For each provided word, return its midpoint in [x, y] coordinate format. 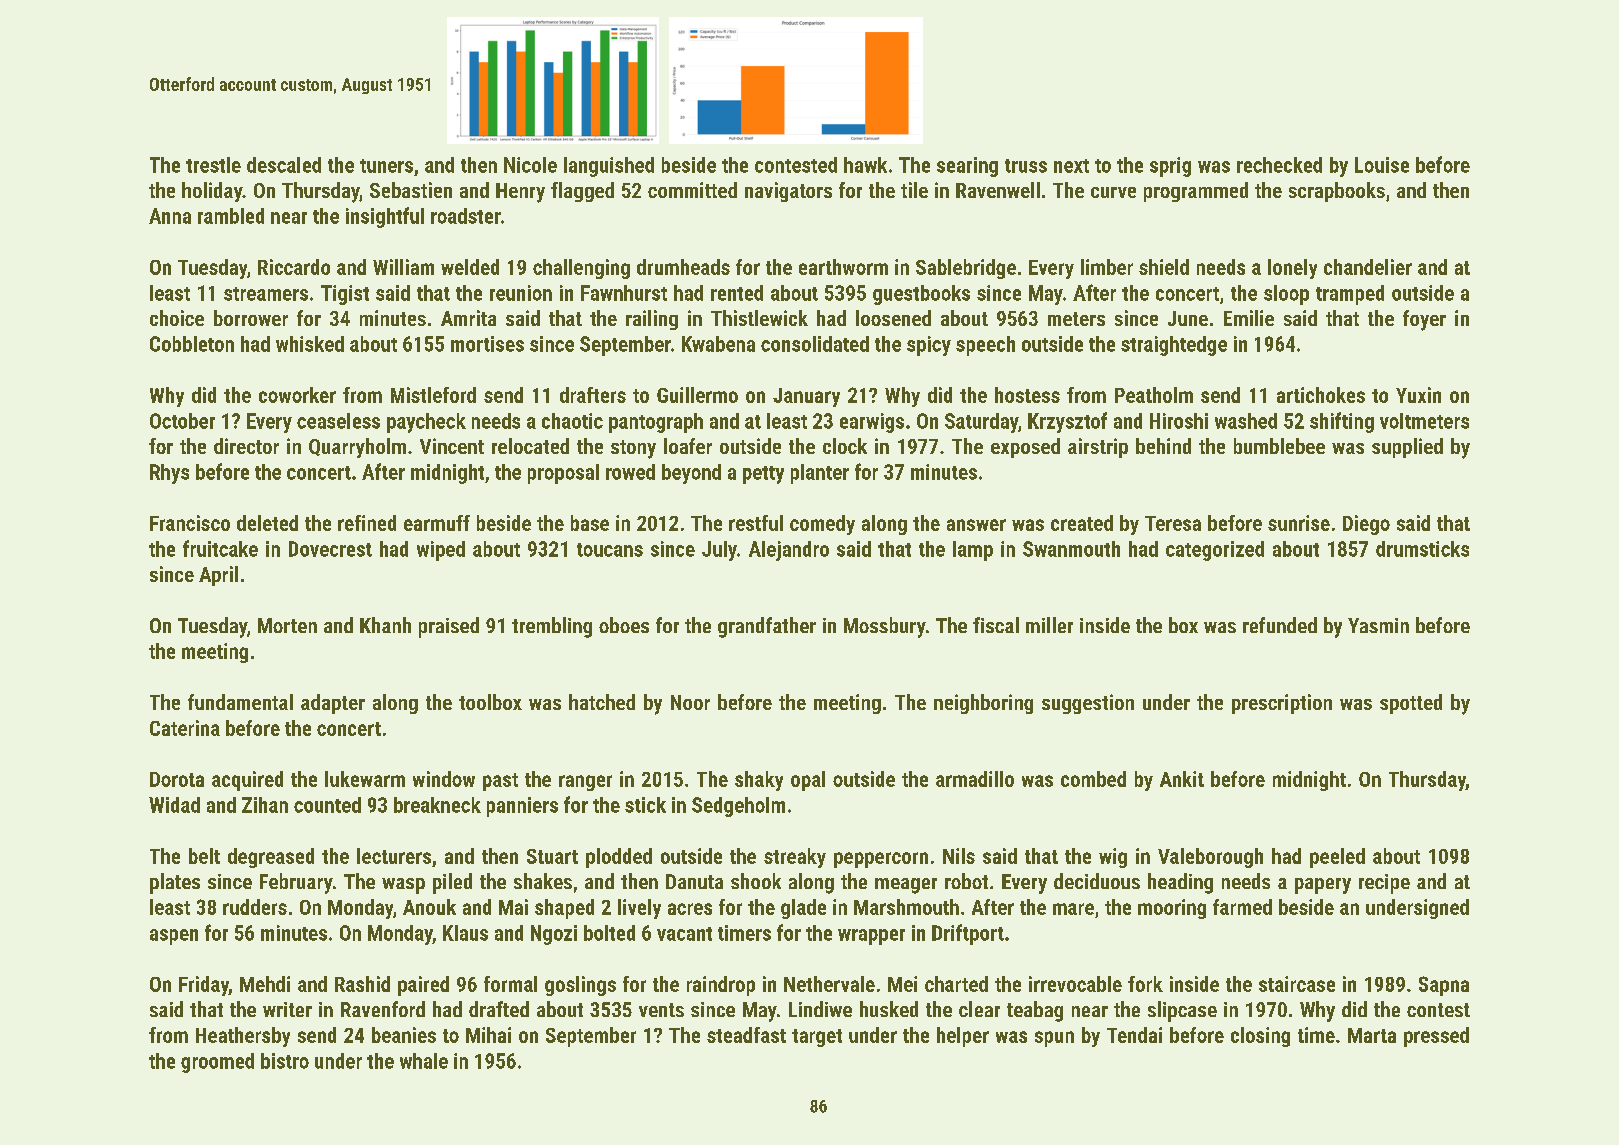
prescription [1282, 704]
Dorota [177, 779]
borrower [251, 318]
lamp [973, 551]
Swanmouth [1071, 549]
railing [652, 320]
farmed [1242, 907]
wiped [441, 551]
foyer [1424, 320]
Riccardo [294, 267]
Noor [690, 702]
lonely [1292, 269]
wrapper [871, 937]
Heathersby [243, 1037]
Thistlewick [759, 318]
